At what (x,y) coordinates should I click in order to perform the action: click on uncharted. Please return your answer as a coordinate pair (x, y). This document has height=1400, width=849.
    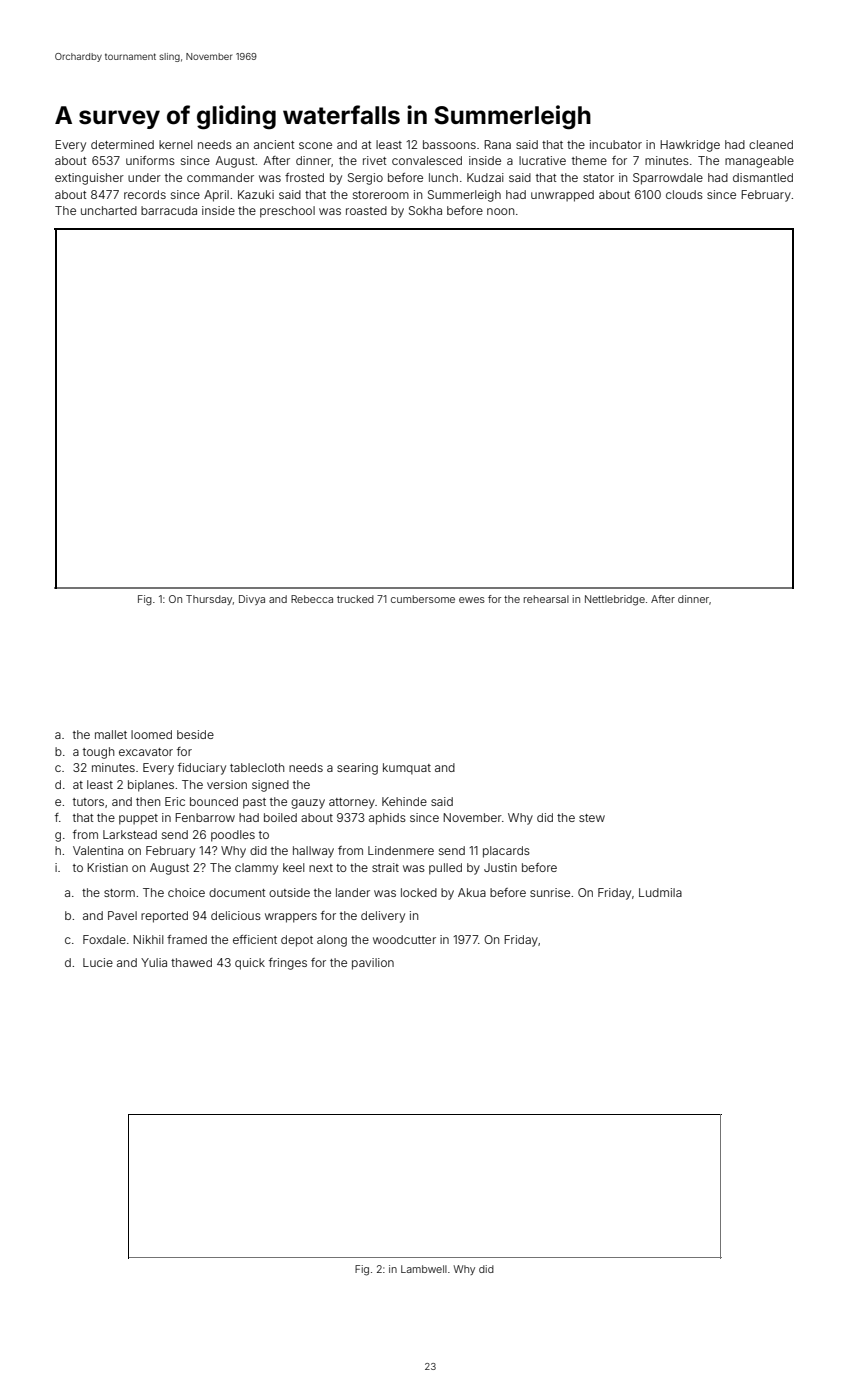
    Looking at the image, I should click on (109, 210).
